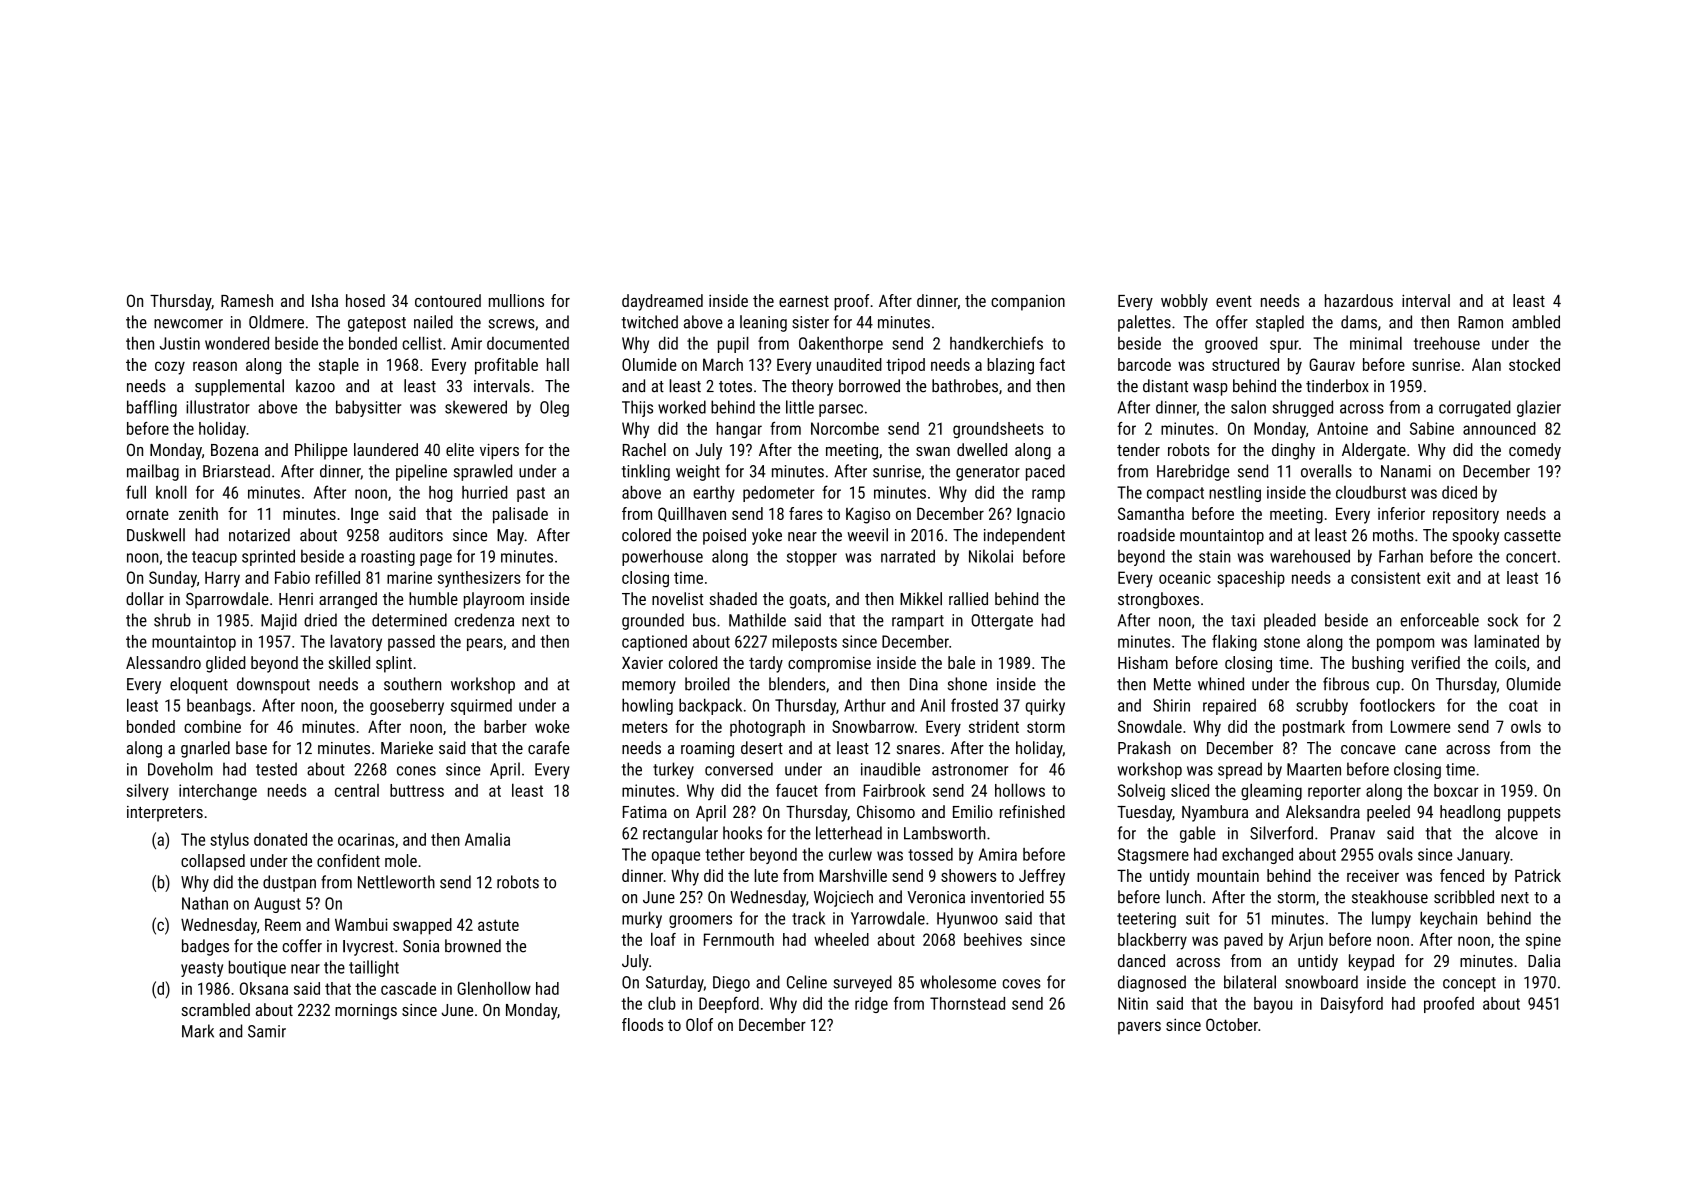  I want to click on mornings, so click(366, 1012).
